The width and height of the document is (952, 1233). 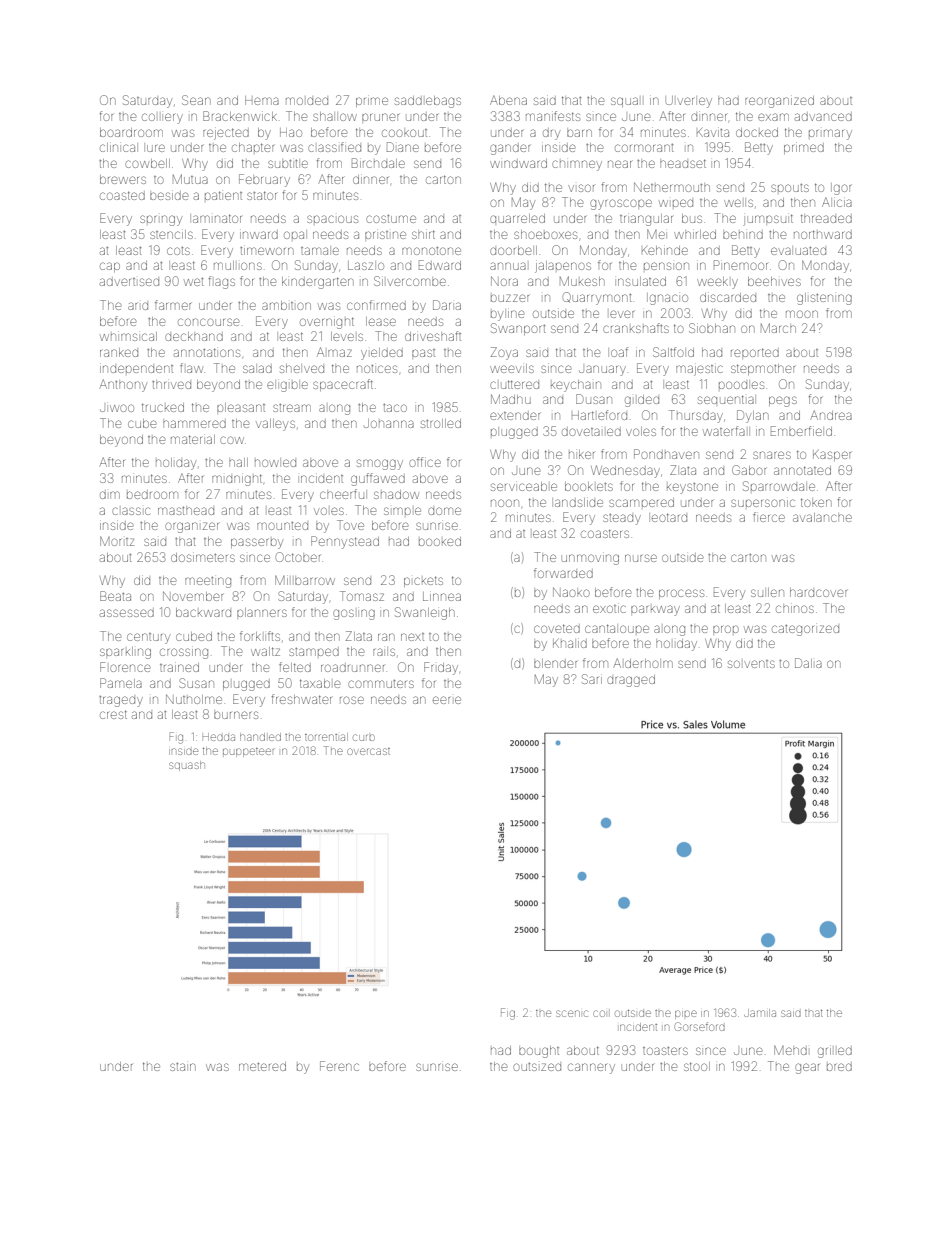 What do you see at coordinates (551, 134) in the document?
I see `dry` at bounding box center [551, 134].
